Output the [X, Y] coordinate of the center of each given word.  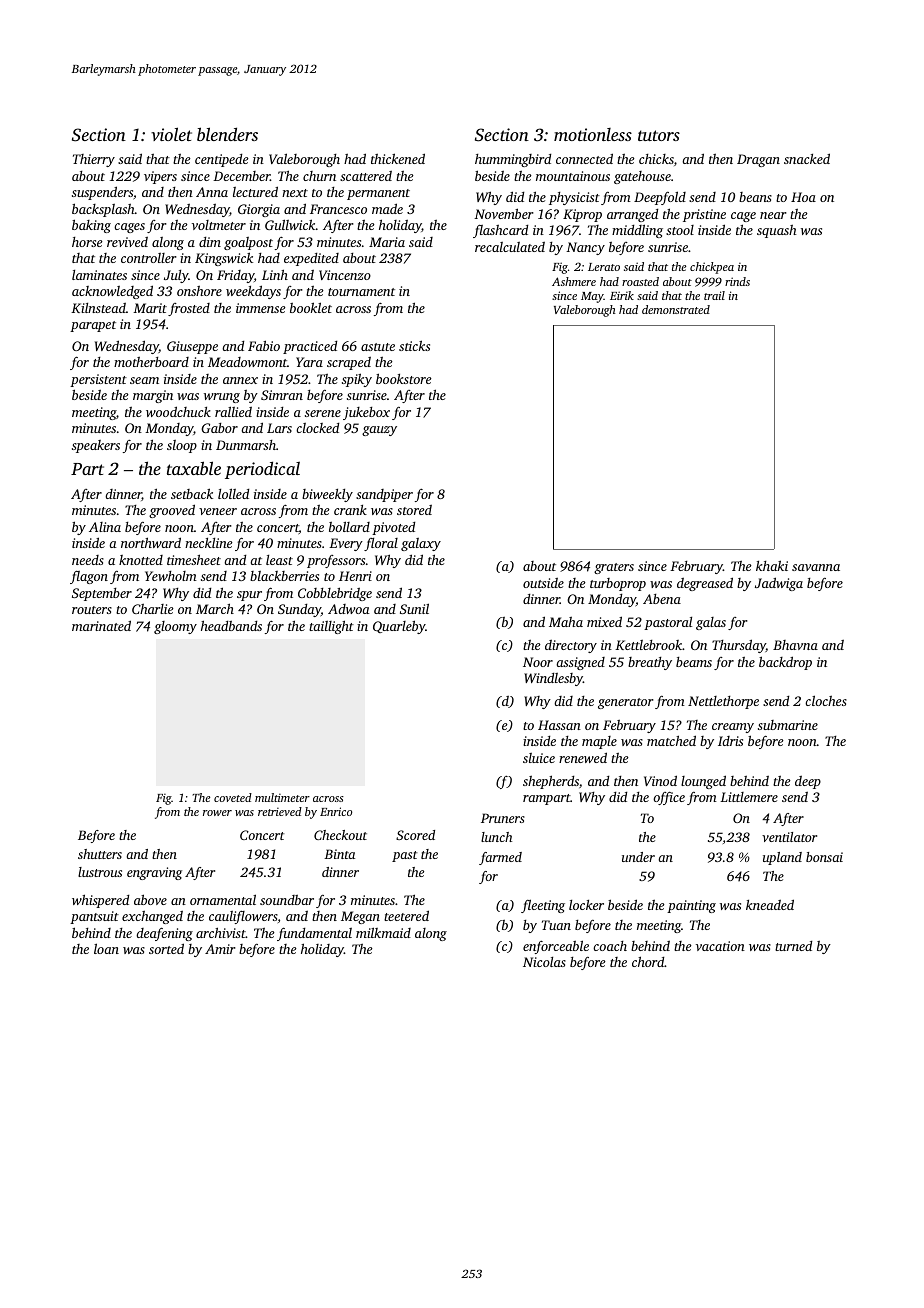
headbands [231, 625]
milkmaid [383, 932]
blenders [227, 134]
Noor [538, 662]
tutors [659, 135]
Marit [150, 308]
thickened [398, 158]
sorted [166, 948]
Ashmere [574, 281]
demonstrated [676, 309]
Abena [662, 599]
